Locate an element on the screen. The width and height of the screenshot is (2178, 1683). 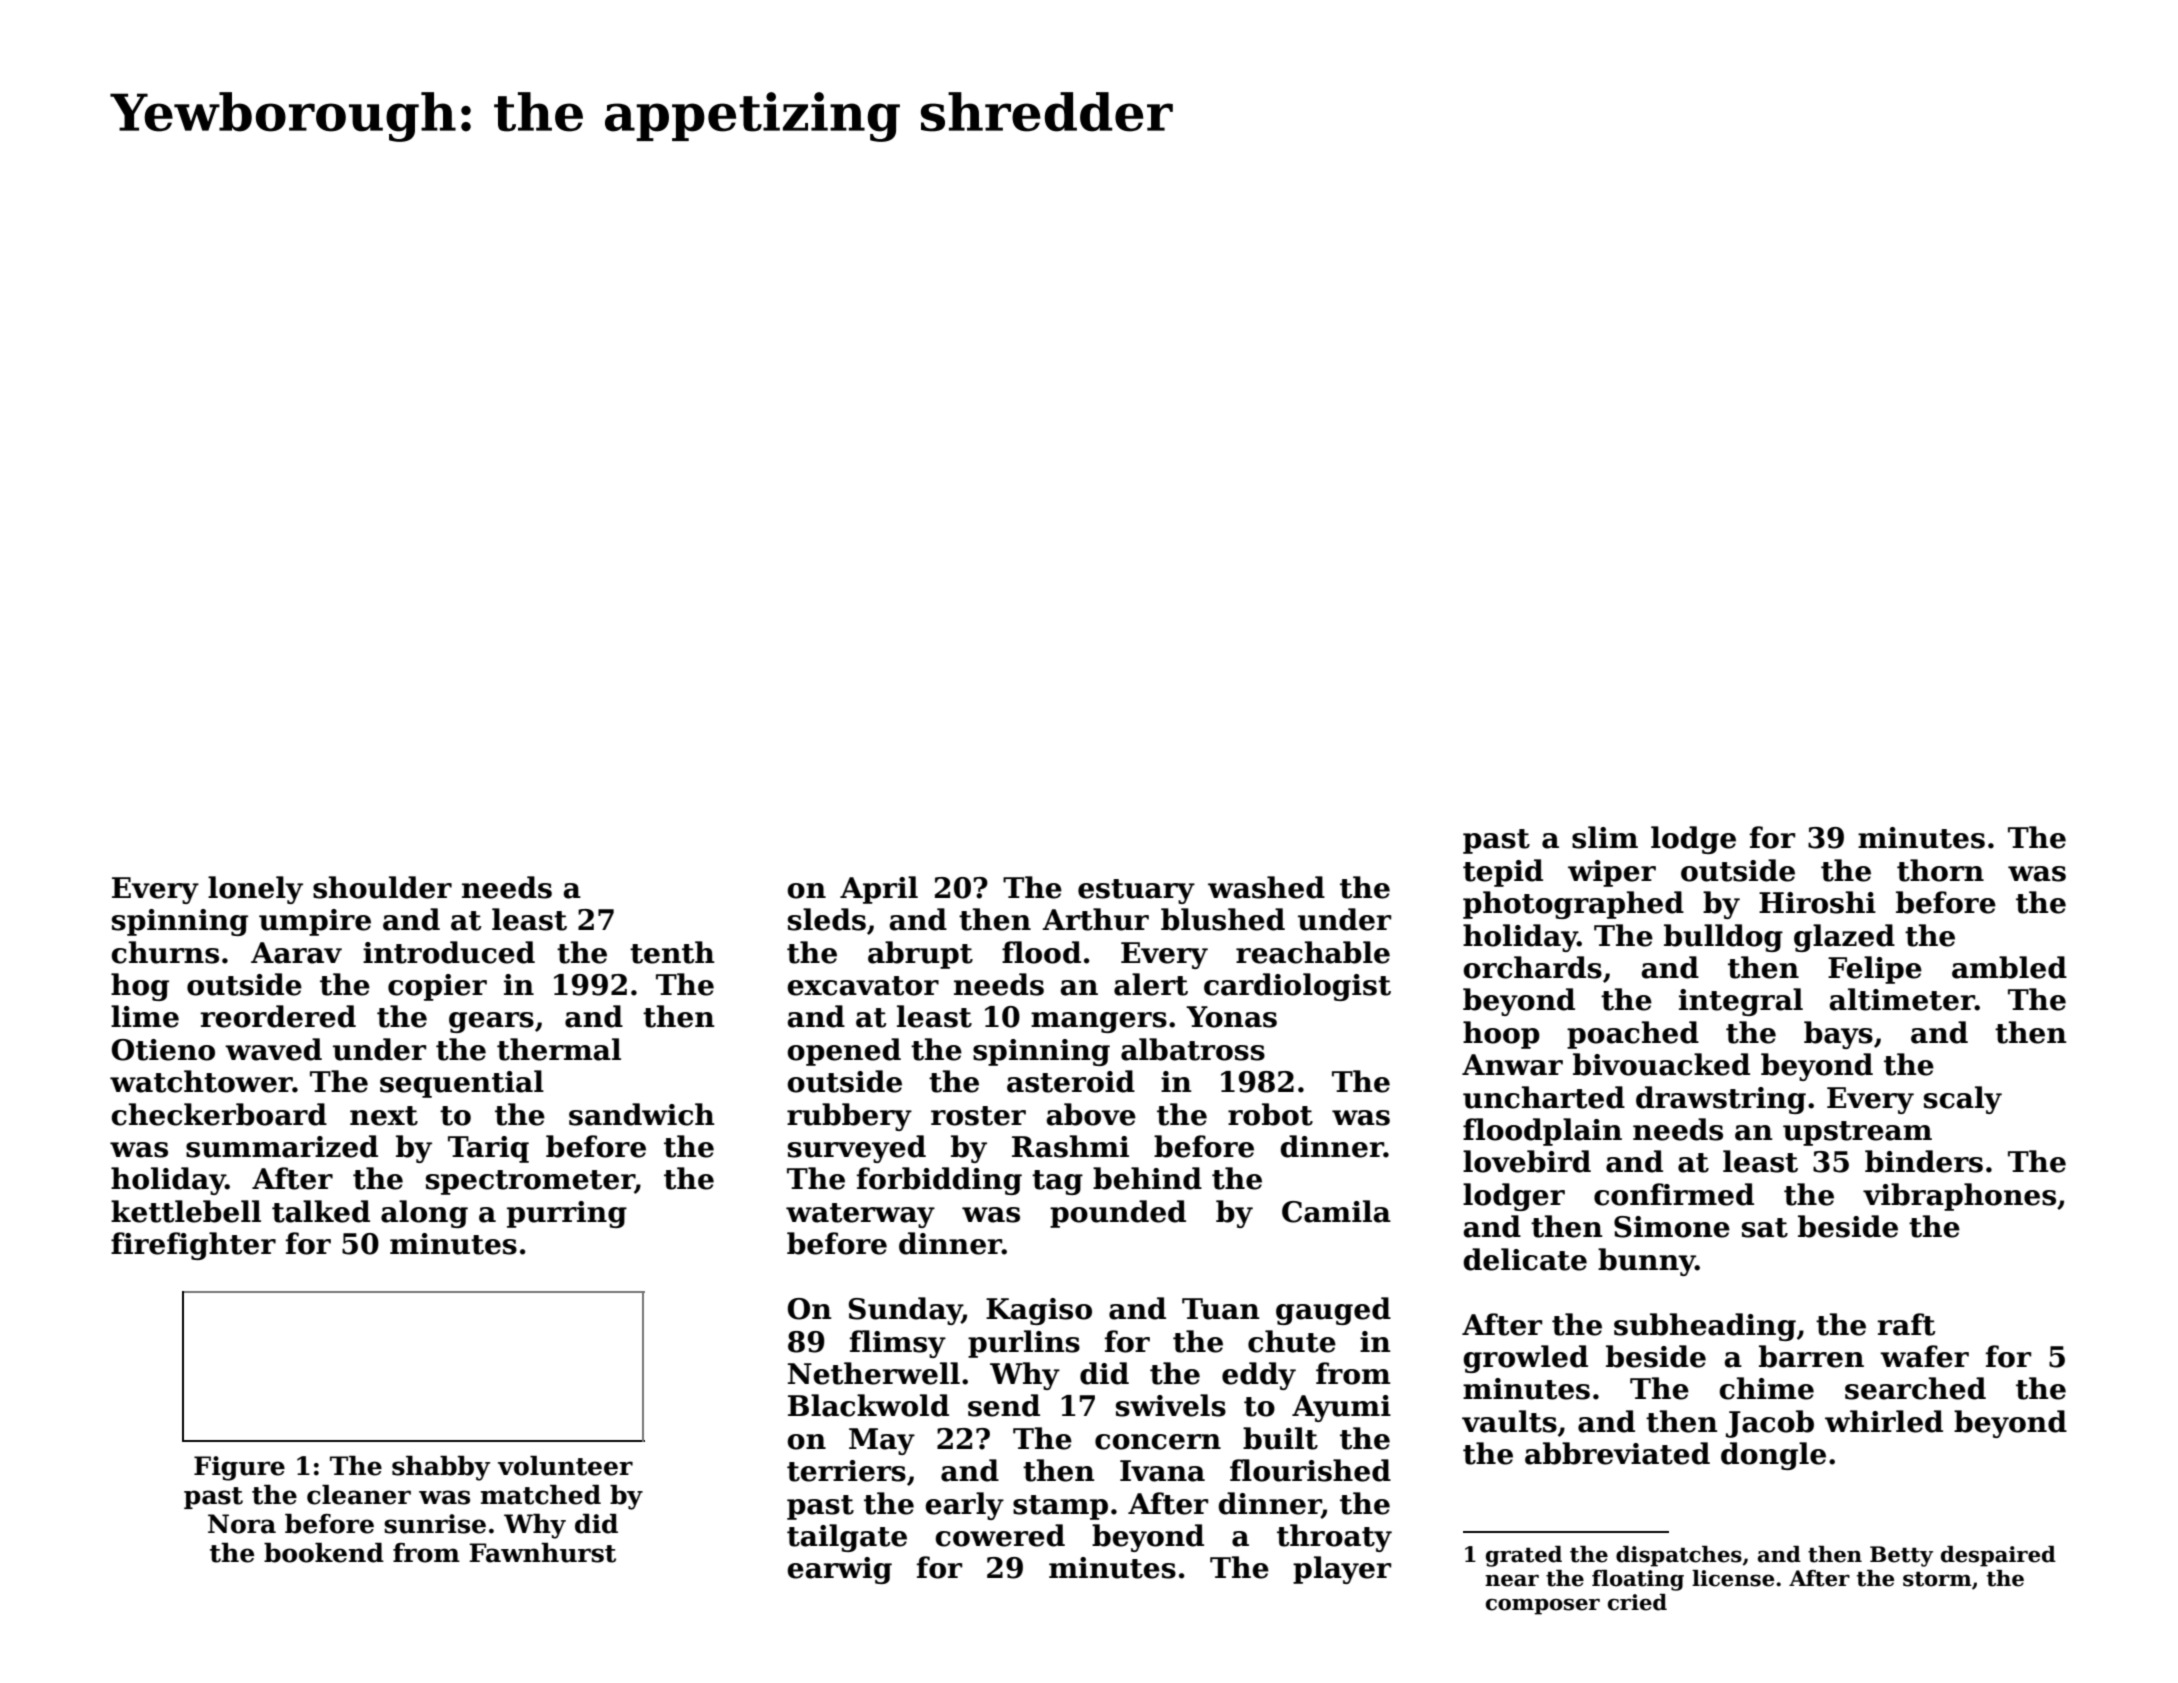
Netherwell is located at coordinates (874, 1373).
